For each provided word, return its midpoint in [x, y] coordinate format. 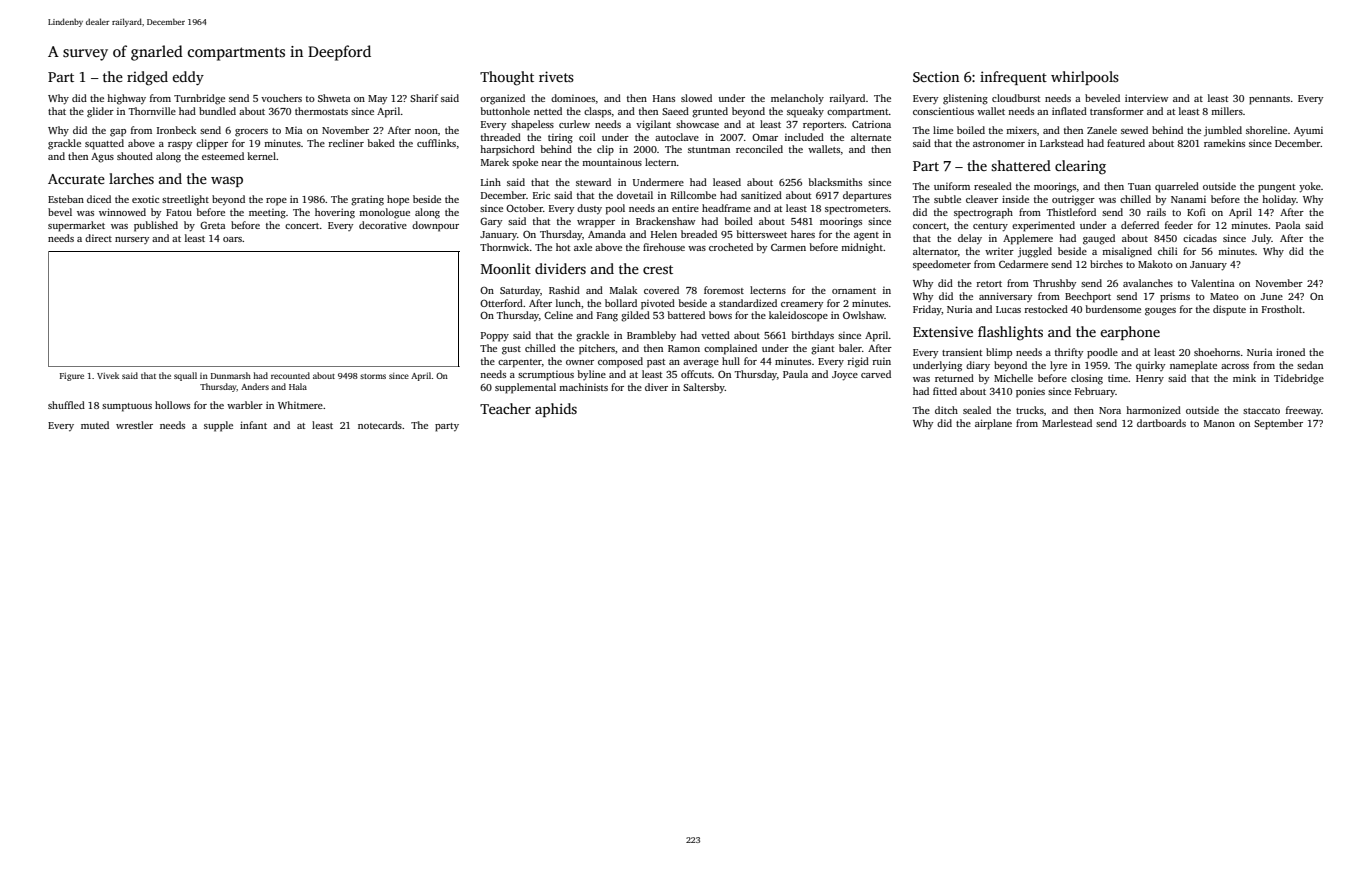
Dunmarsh [231, 375]
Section [936, 76]
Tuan [1139, 186]
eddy [188, 78]
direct [98, 238]
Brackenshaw [665, 221]
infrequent [1013, 78]
